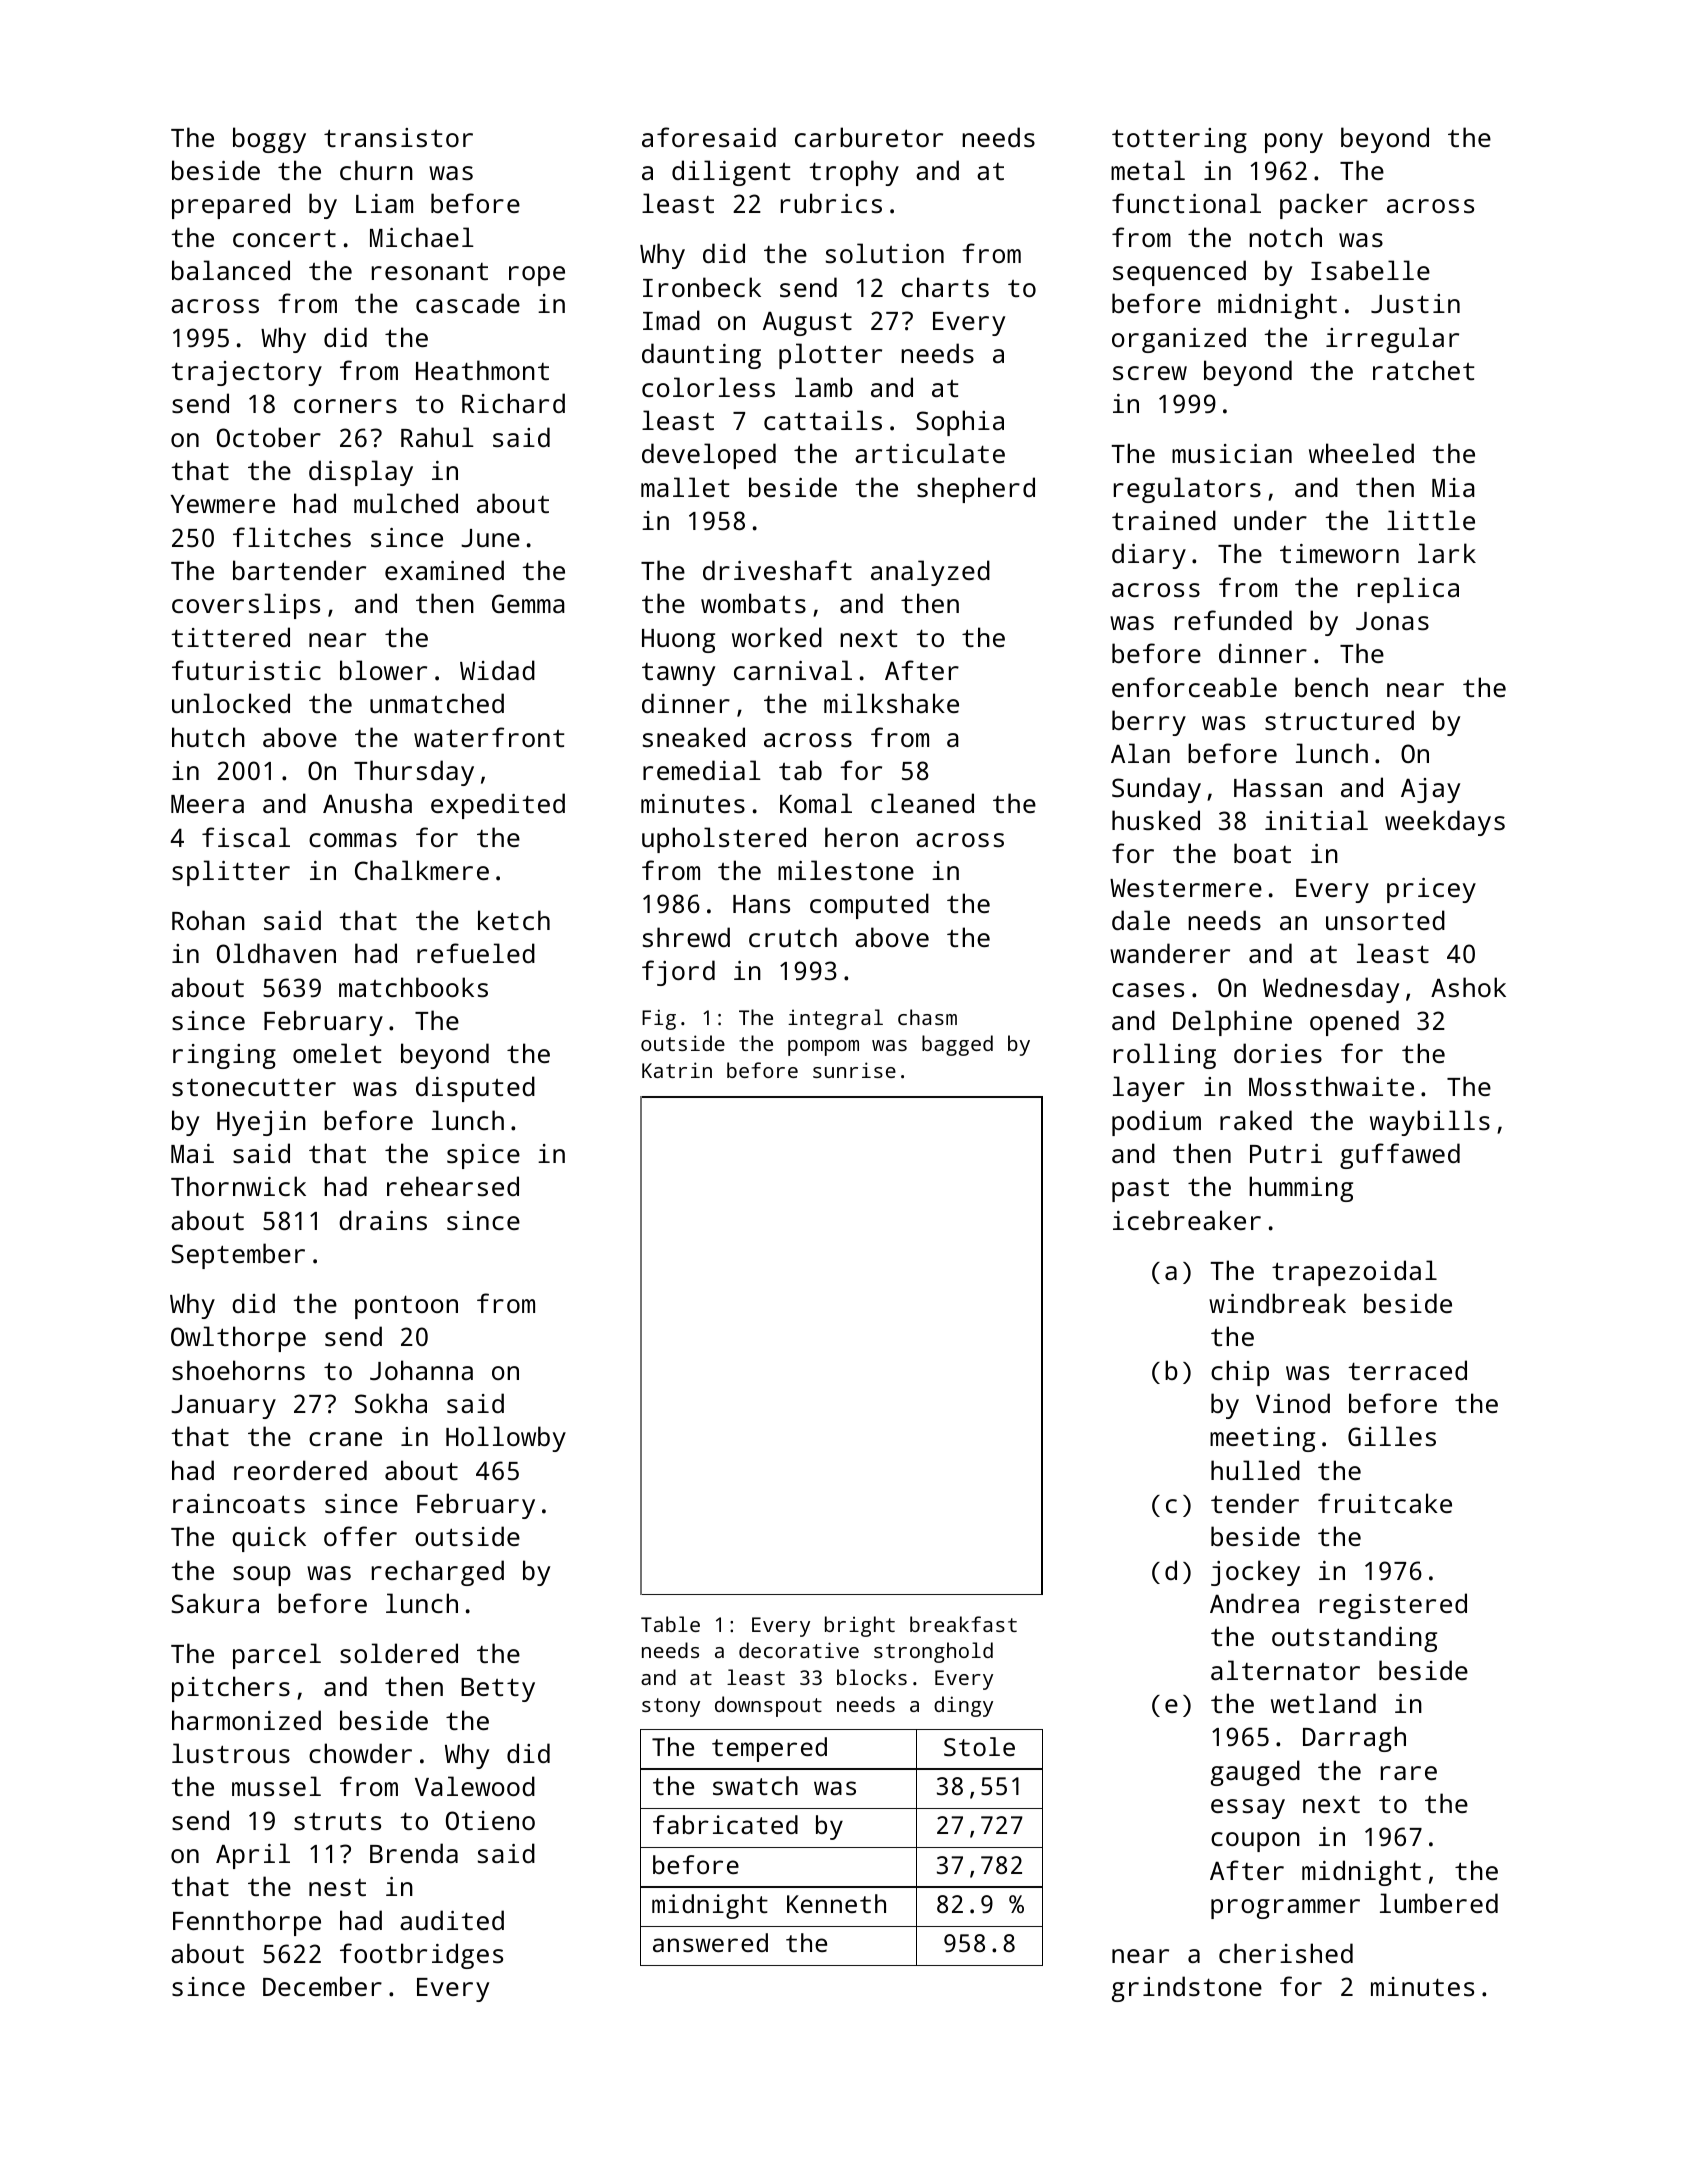  Describe the element at coordinates (231, 1689) in the screenshot. I see `pitchers` at that location.
